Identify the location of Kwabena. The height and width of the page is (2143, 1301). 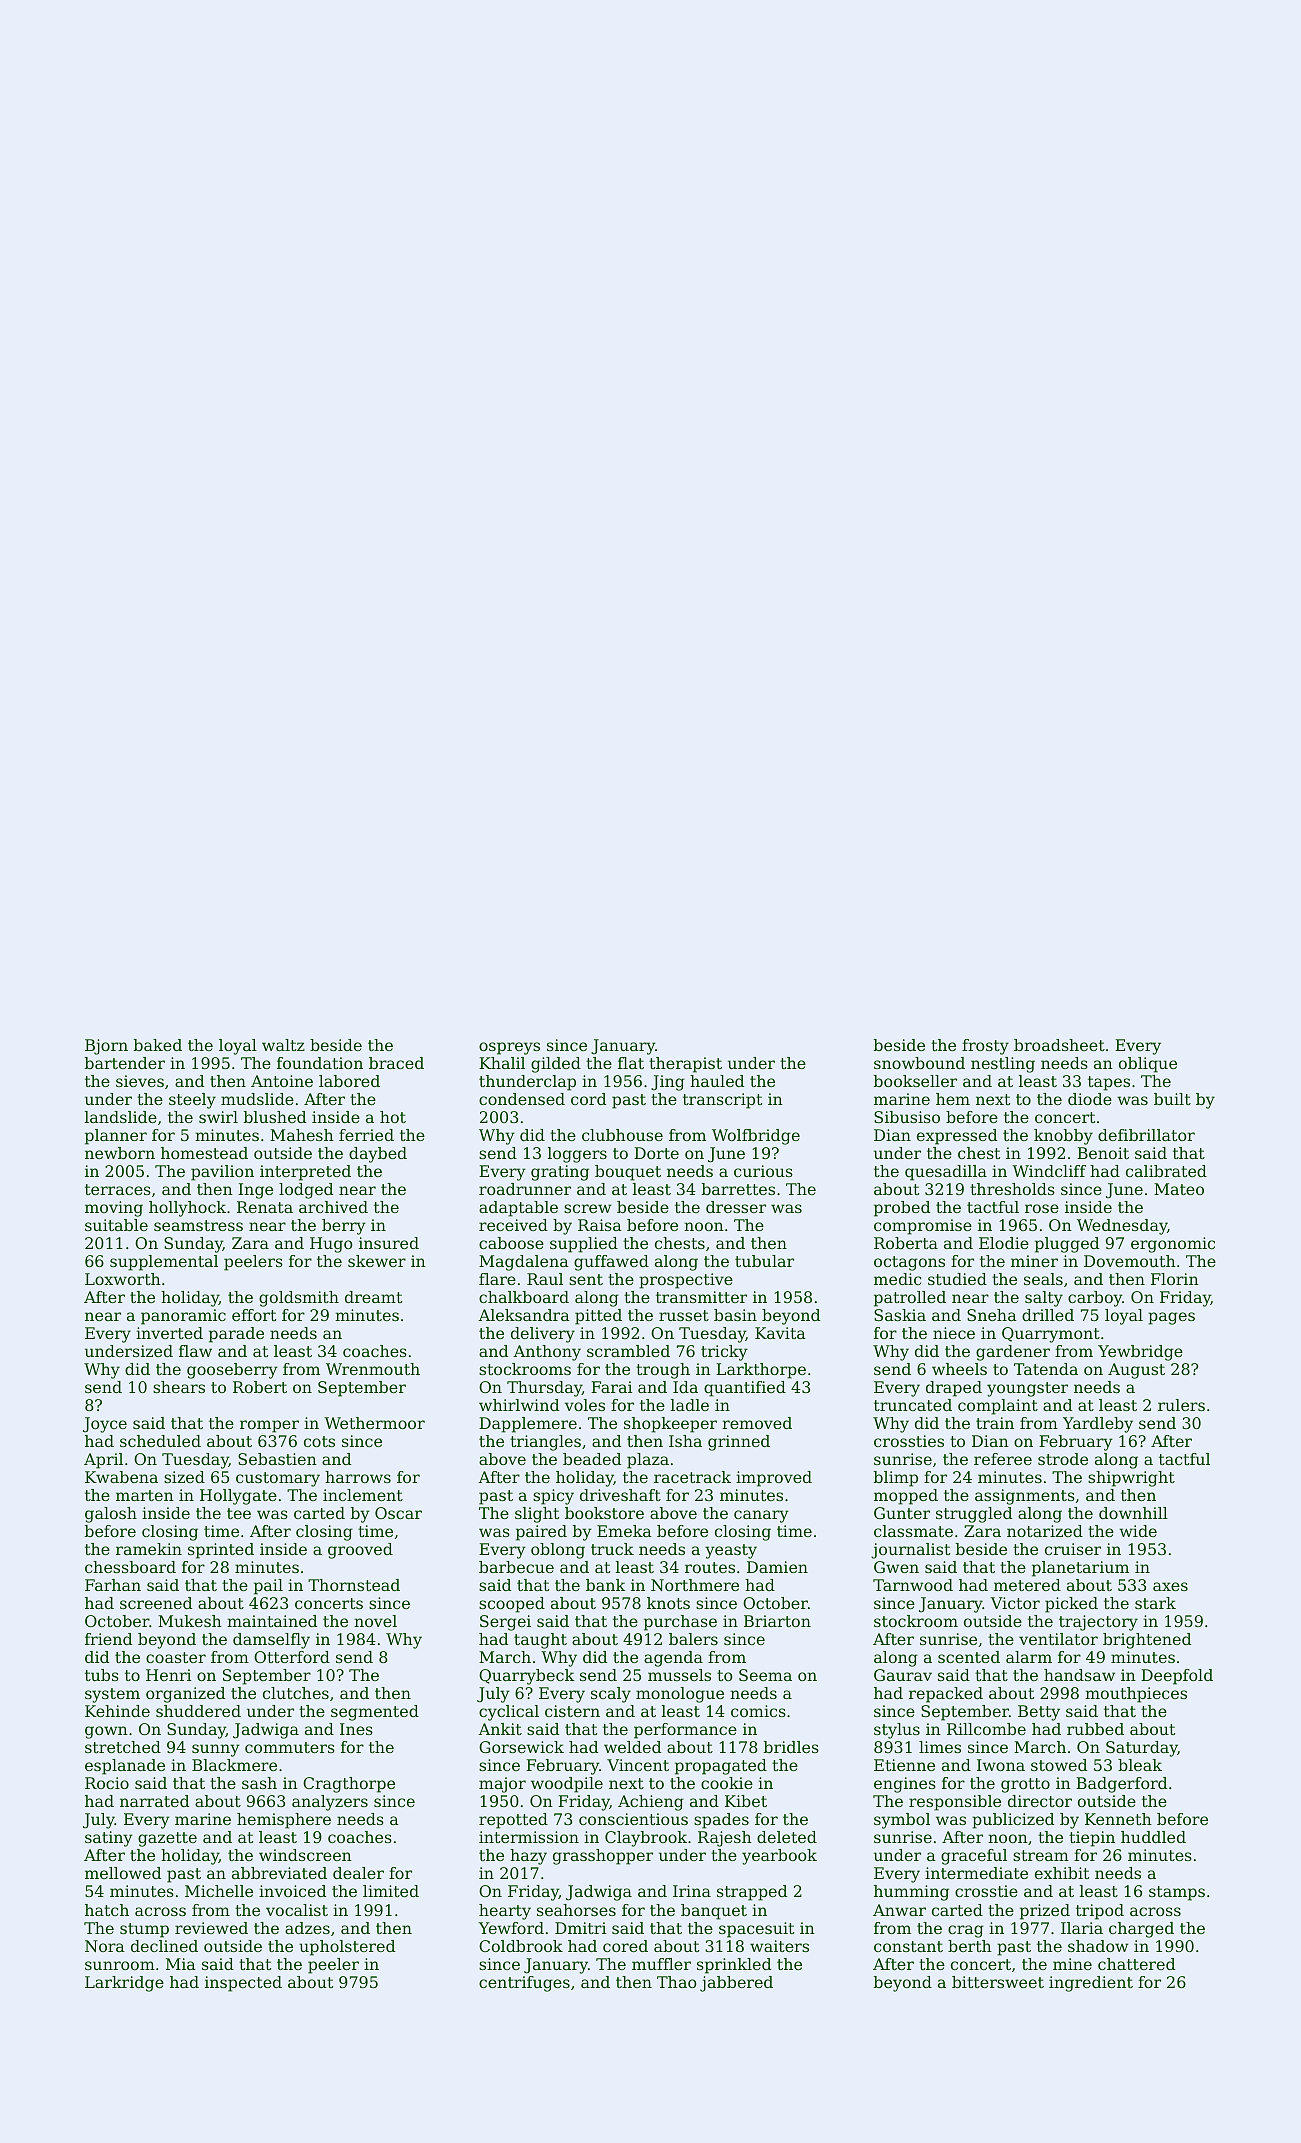
(121, 1477).
